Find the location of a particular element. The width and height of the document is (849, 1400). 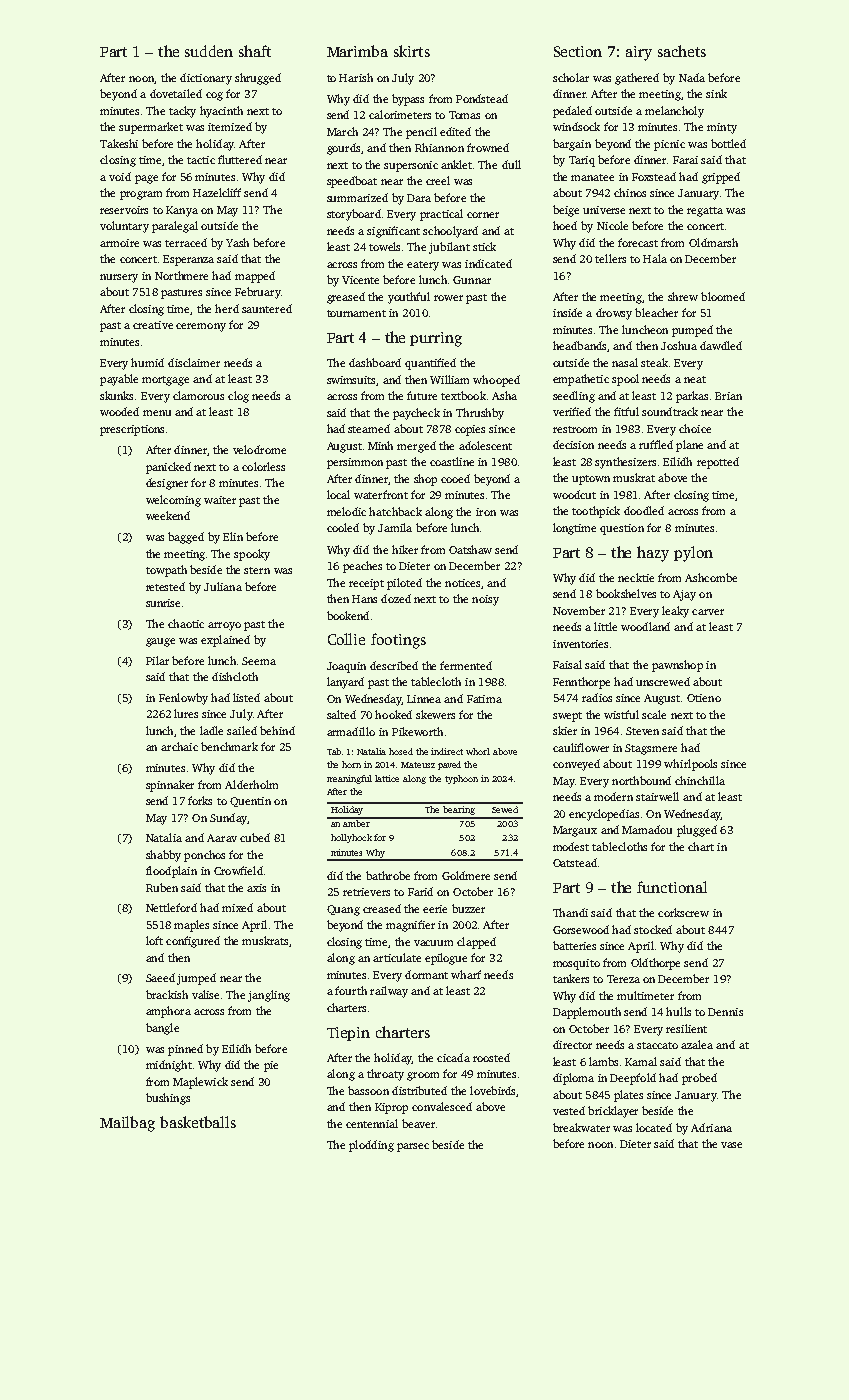

skunks is located at coordinates (116, 395).
